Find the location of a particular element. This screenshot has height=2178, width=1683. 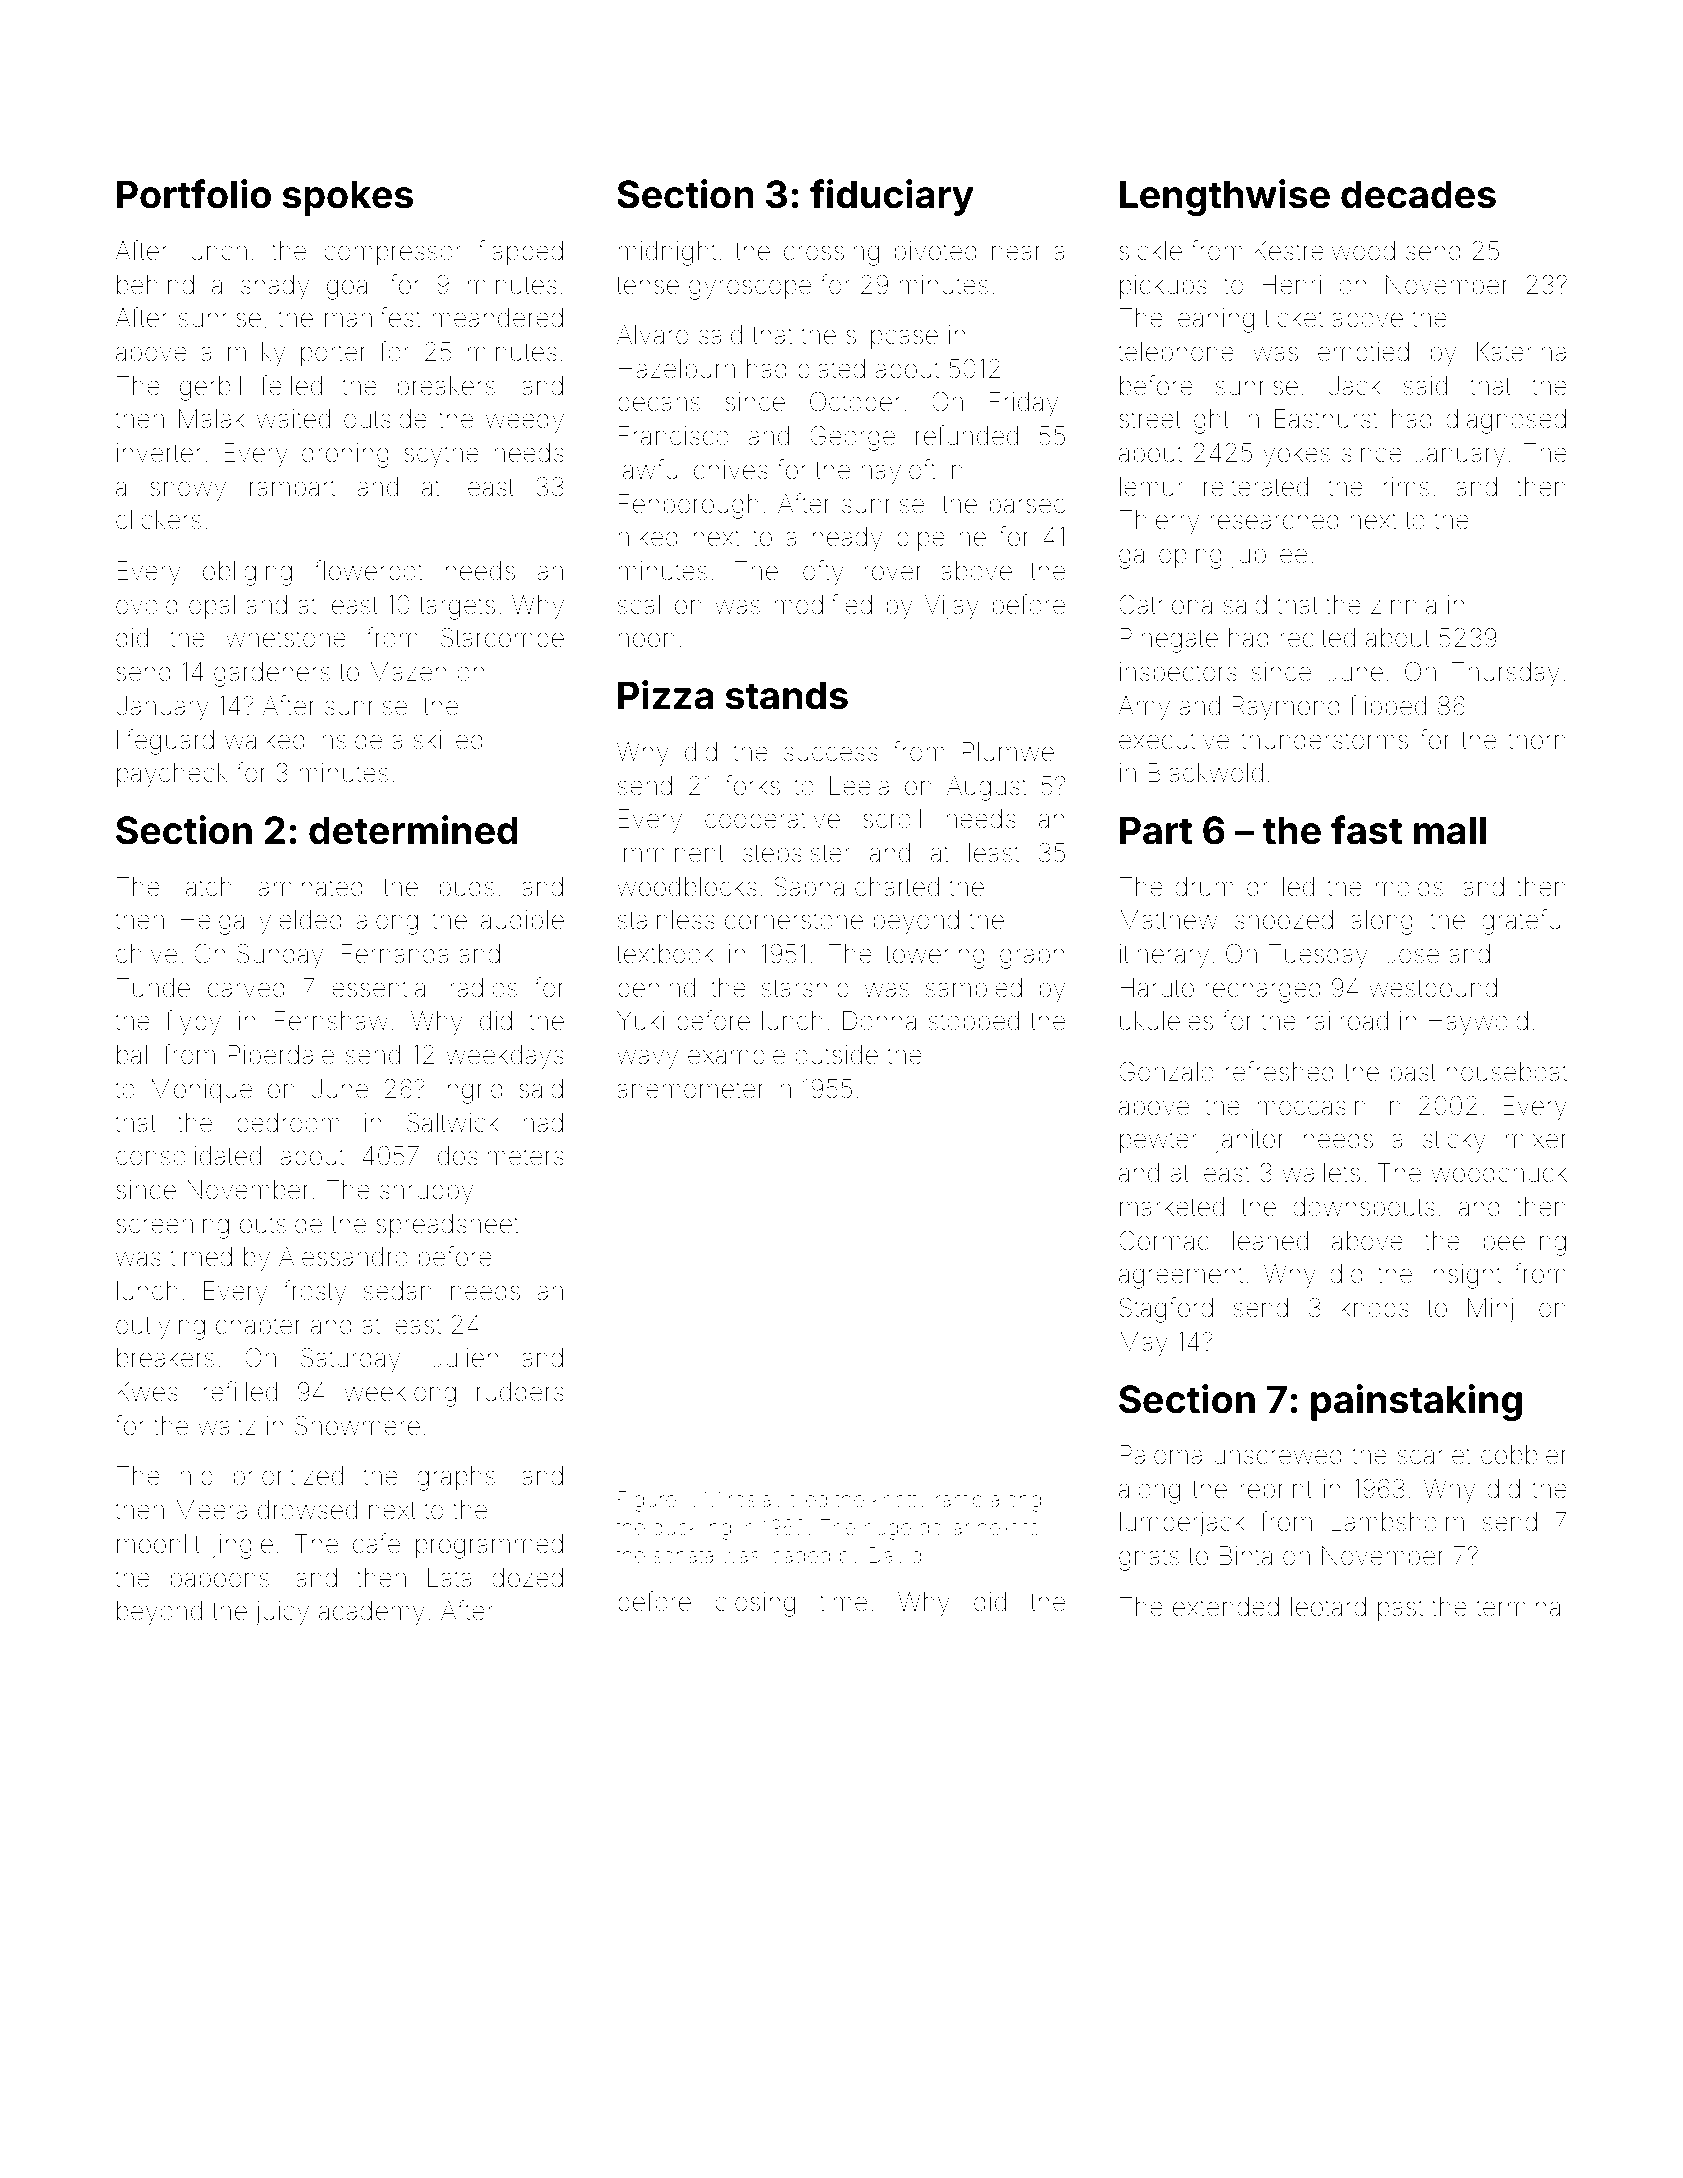

railroad is located at coordinates (1347, 1021).
